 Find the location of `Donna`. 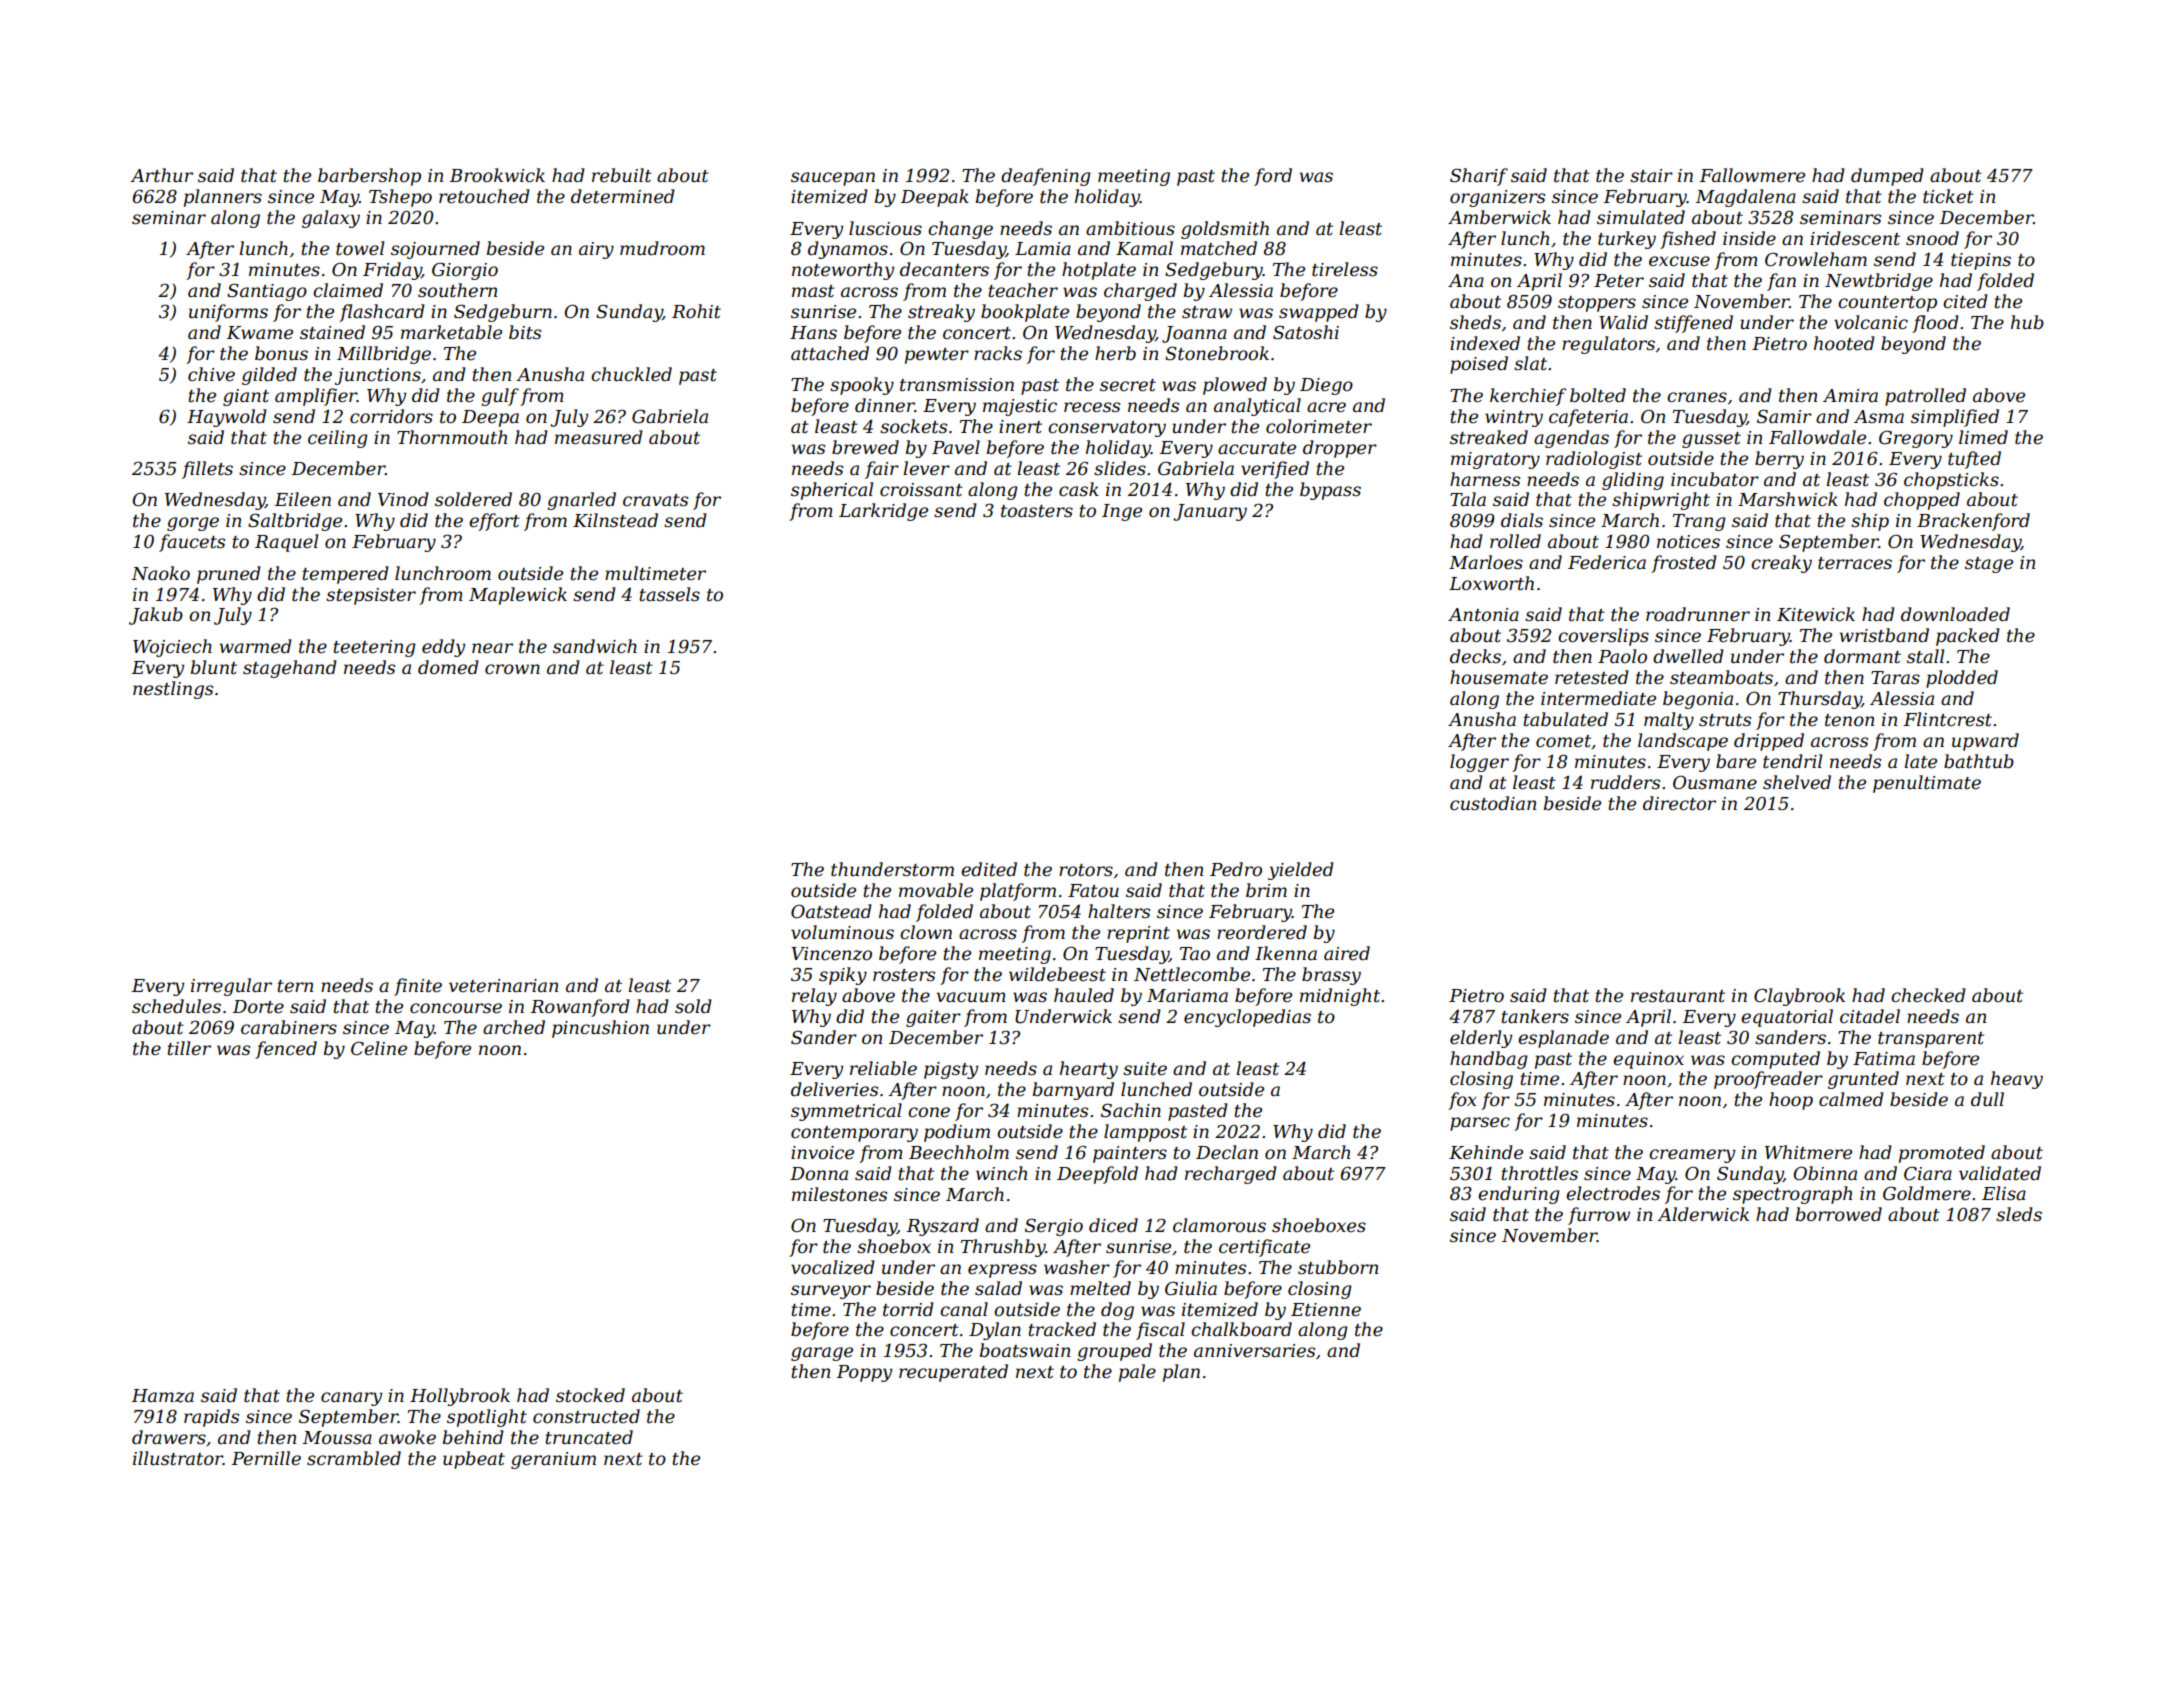

Donna is located at coordinates (819, 1174).
